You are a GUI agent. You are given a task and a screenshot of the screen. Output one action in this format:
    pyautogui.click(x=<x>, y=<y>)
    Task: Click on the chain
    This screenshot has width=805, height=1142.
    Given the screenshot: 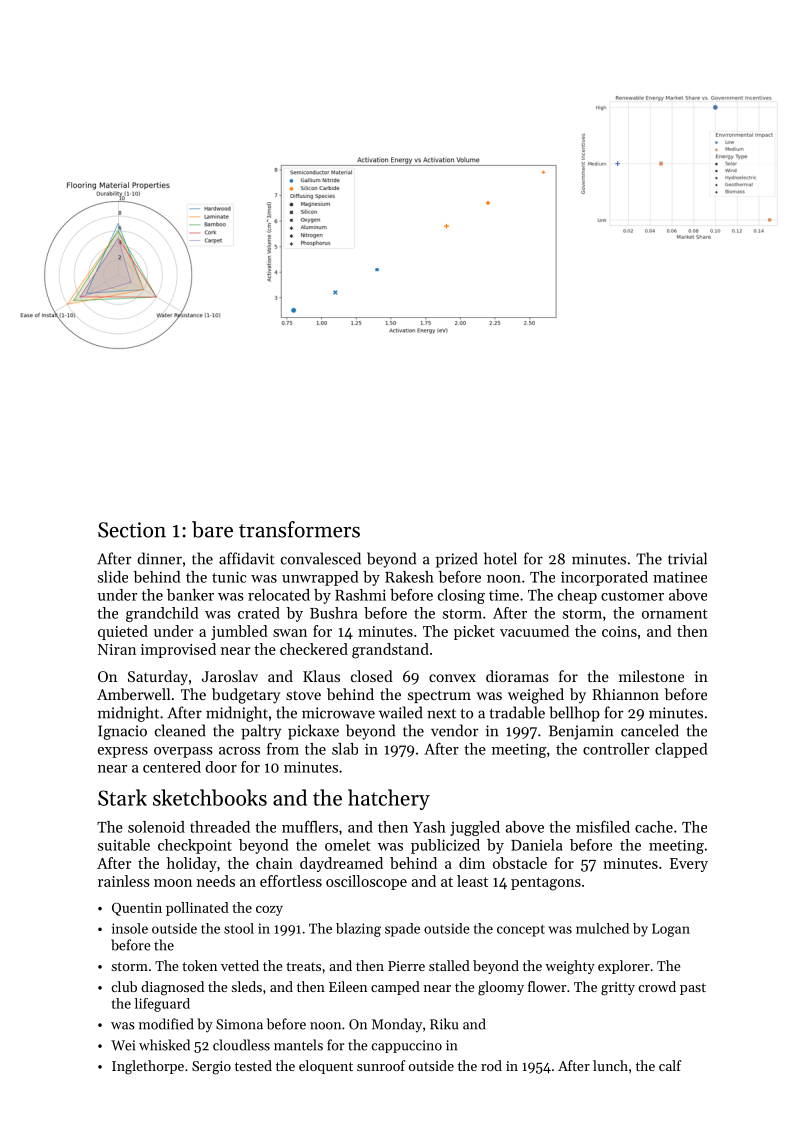 What is the action you would take?
    pyautogui.click(x=274, y=863)
